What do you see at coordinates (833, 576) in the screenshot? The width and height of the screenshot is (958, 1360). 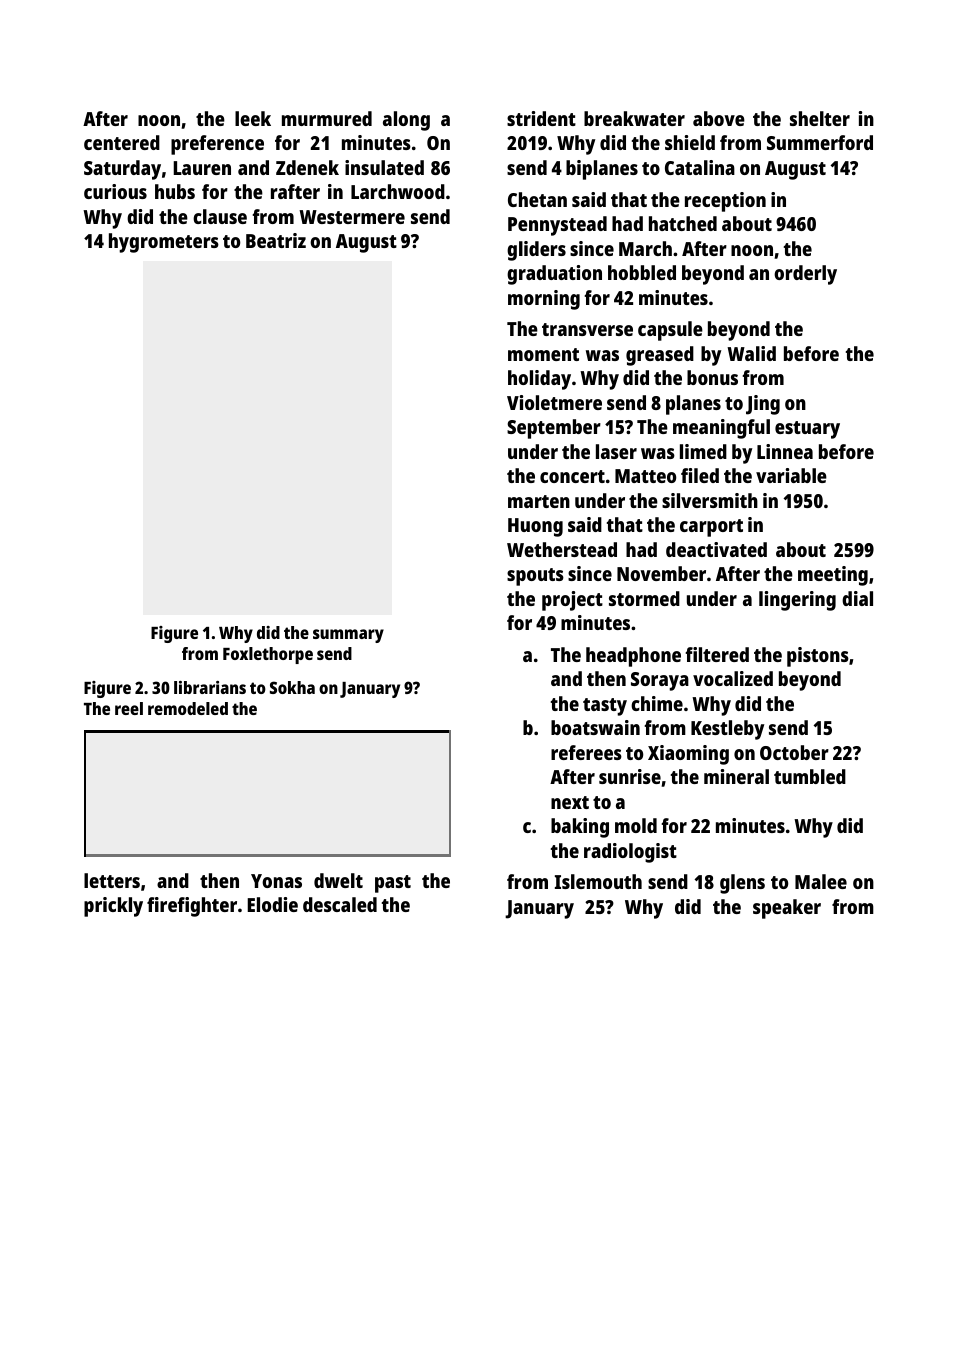 I see `meeting` at bounding box center [833, 576].
